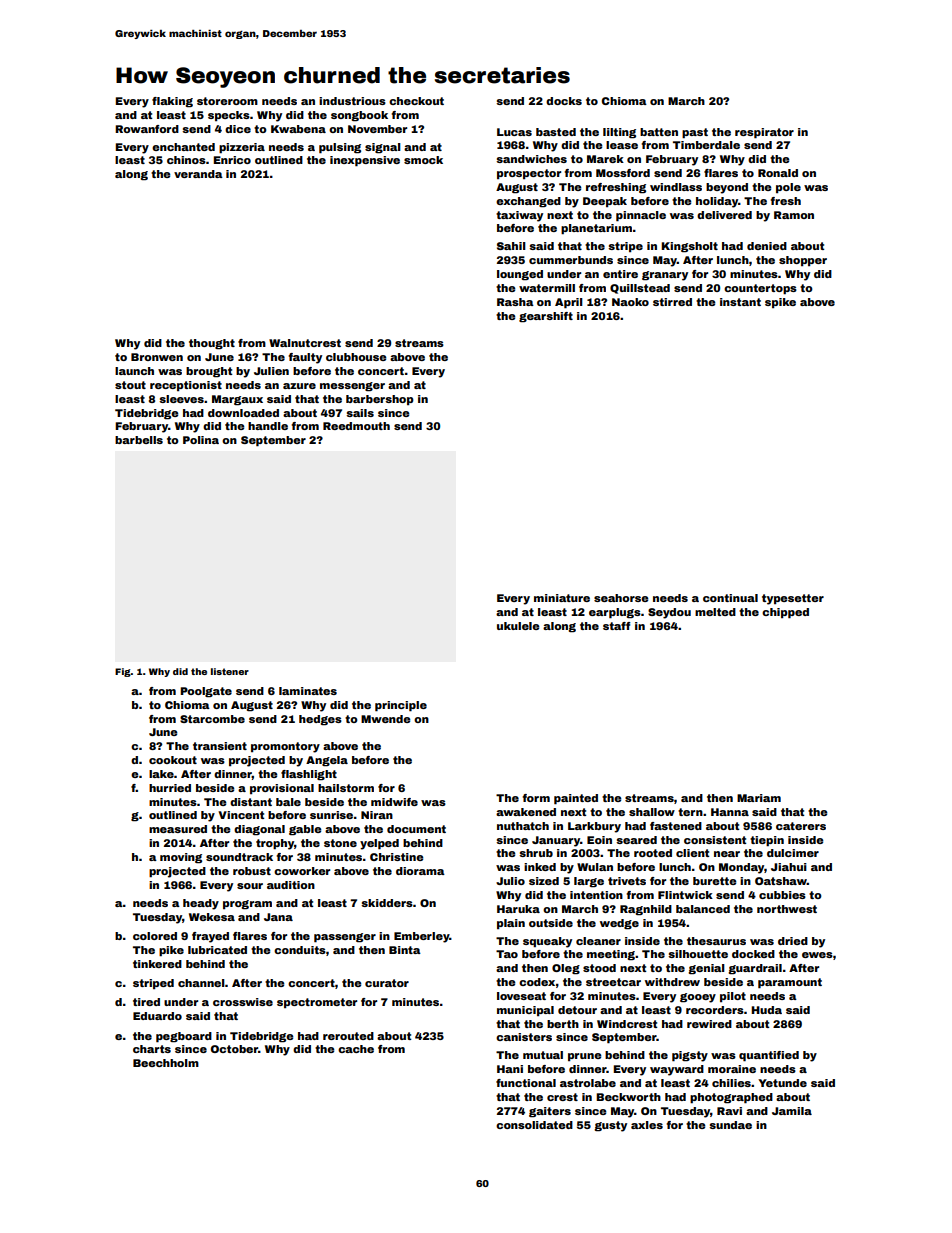 This screenshot has width=952, height=1233. Describe the element at coordinates (785, 613) in the screenshot. I see `chipped` at that location.
